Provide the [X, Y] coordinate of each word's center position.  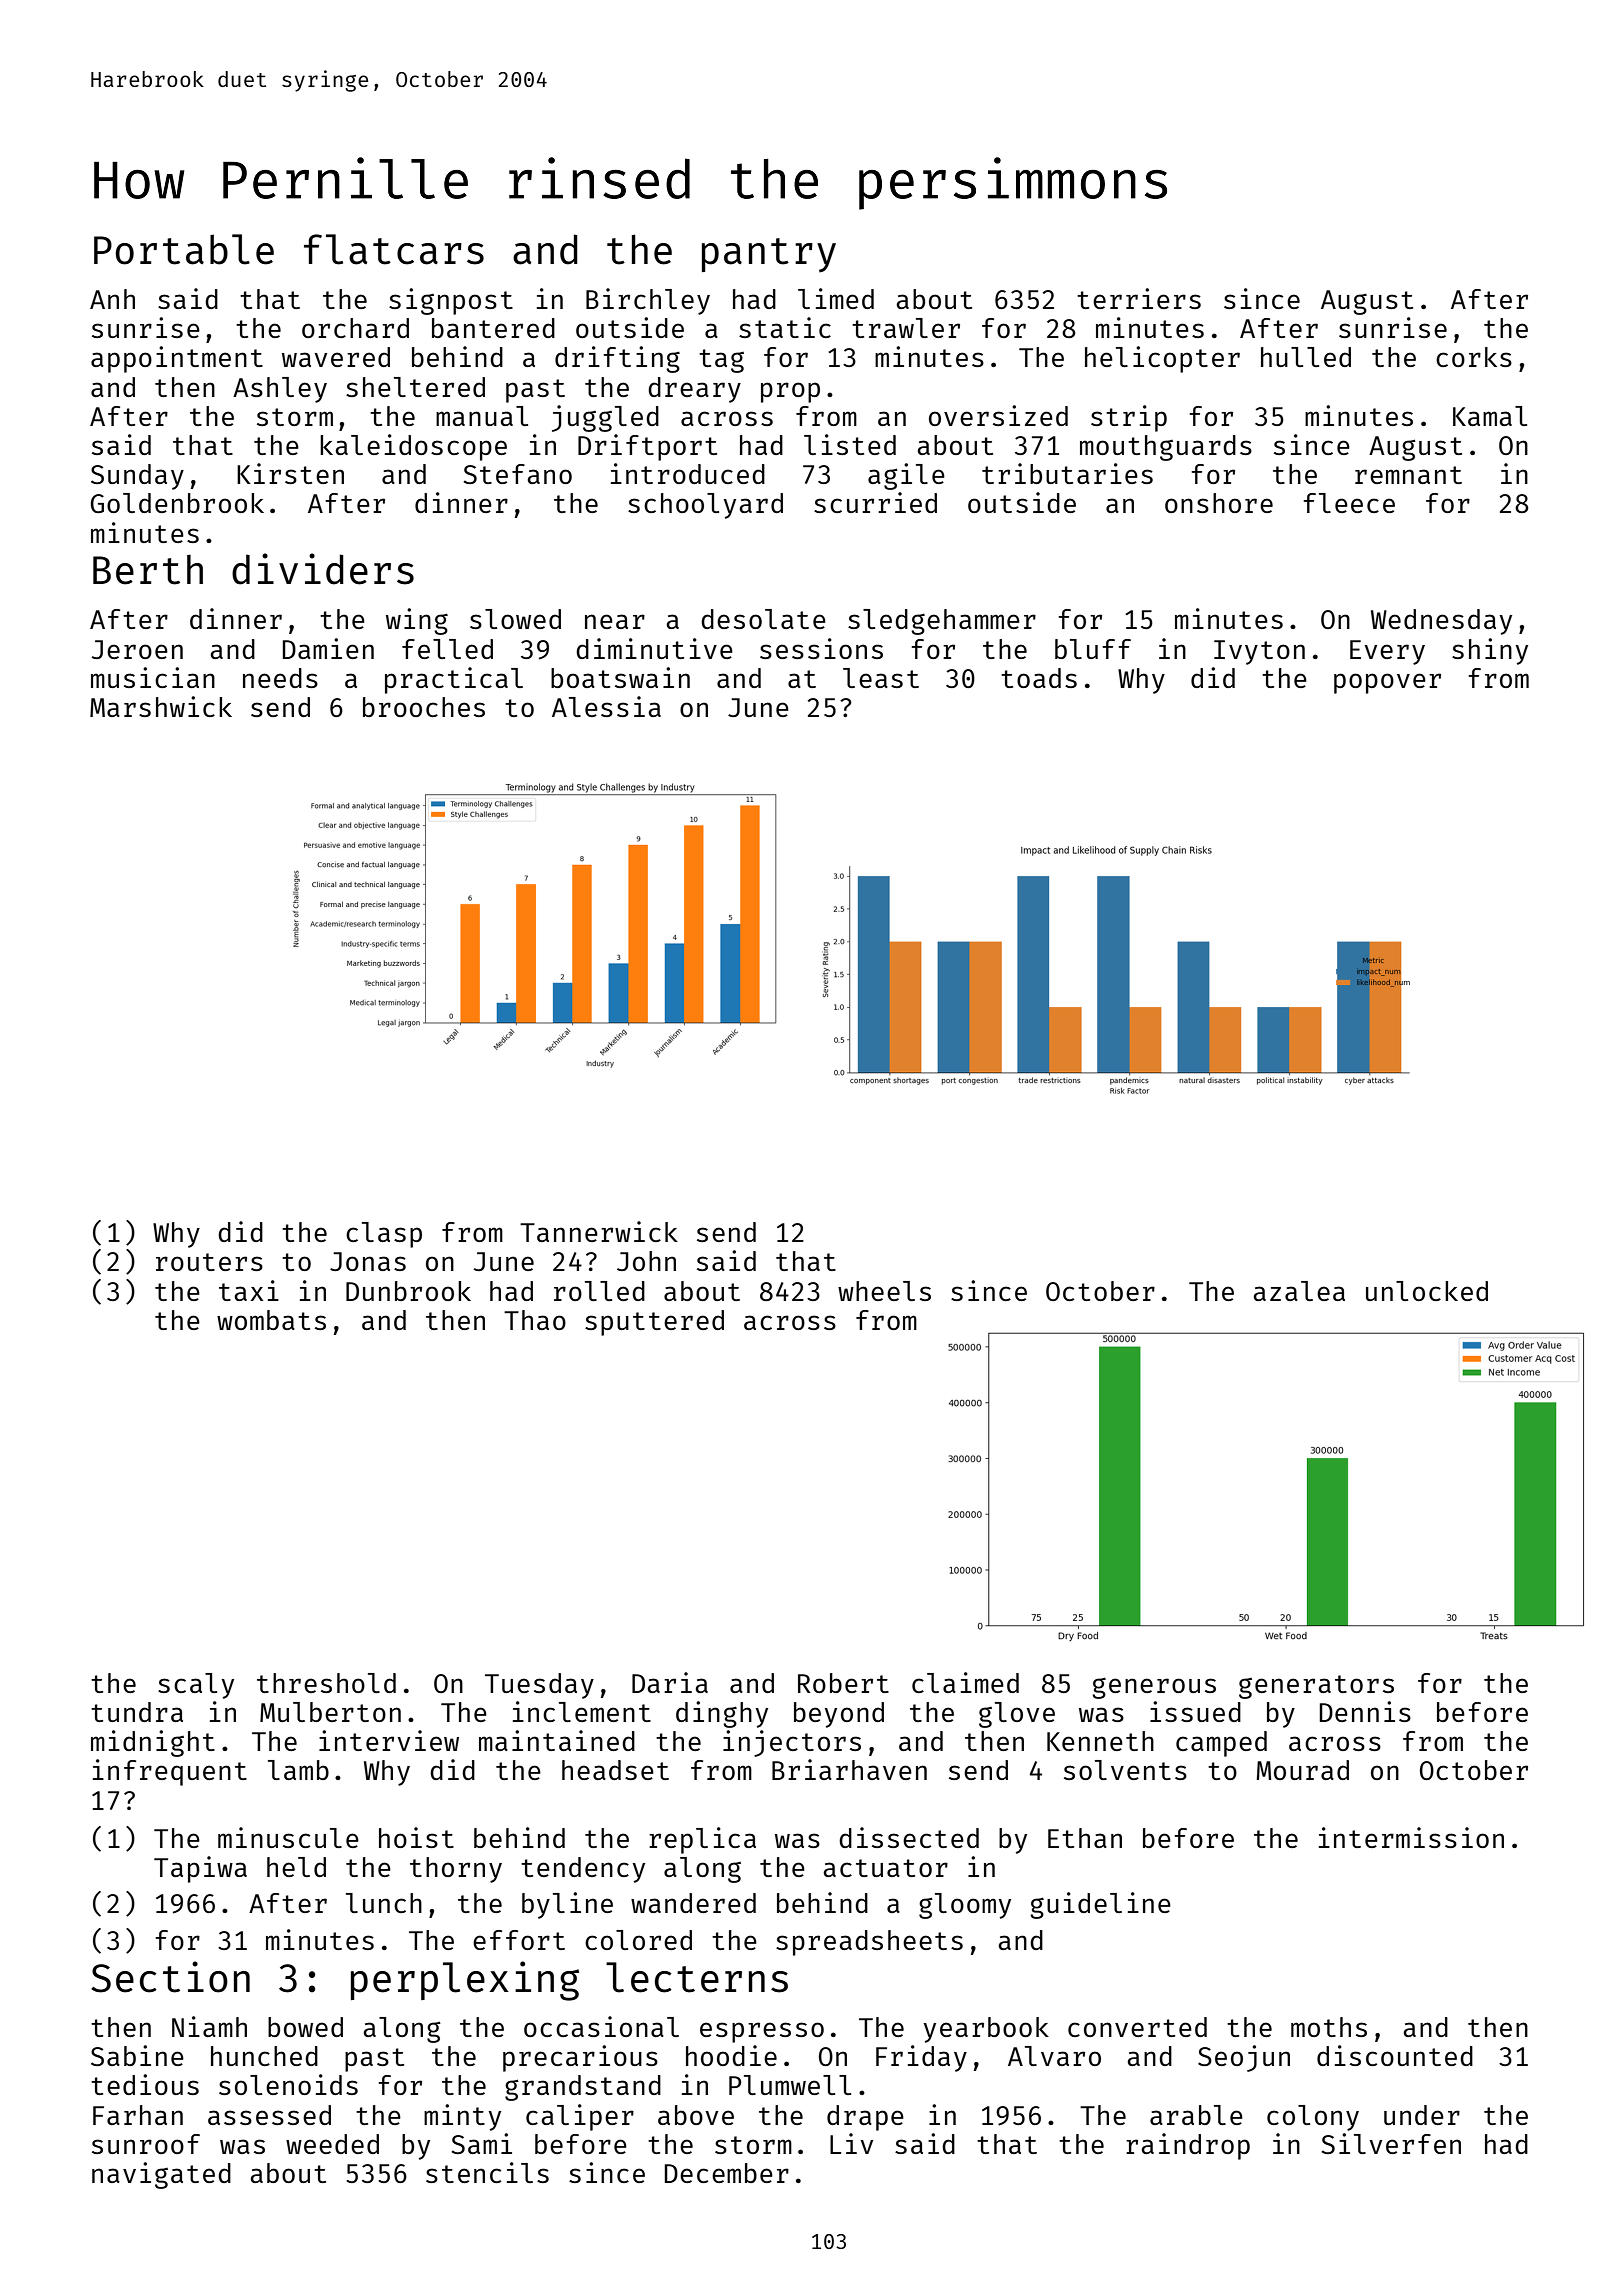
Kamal [1490, 416]
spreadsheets [869, 1943]
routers [209, 1262]
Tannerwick [599, 1231]
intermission [1411, 1837]
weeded [332, 2144]
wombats [271, 1320]
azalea [1299, 1291]
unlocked [1427, 1291]
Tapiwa [200, 1869]
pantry [769, 255]
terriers [1139, 298]
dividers [323, 569]
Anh [112, 299]
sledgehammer [942, 622]
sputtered [654, 1323]
